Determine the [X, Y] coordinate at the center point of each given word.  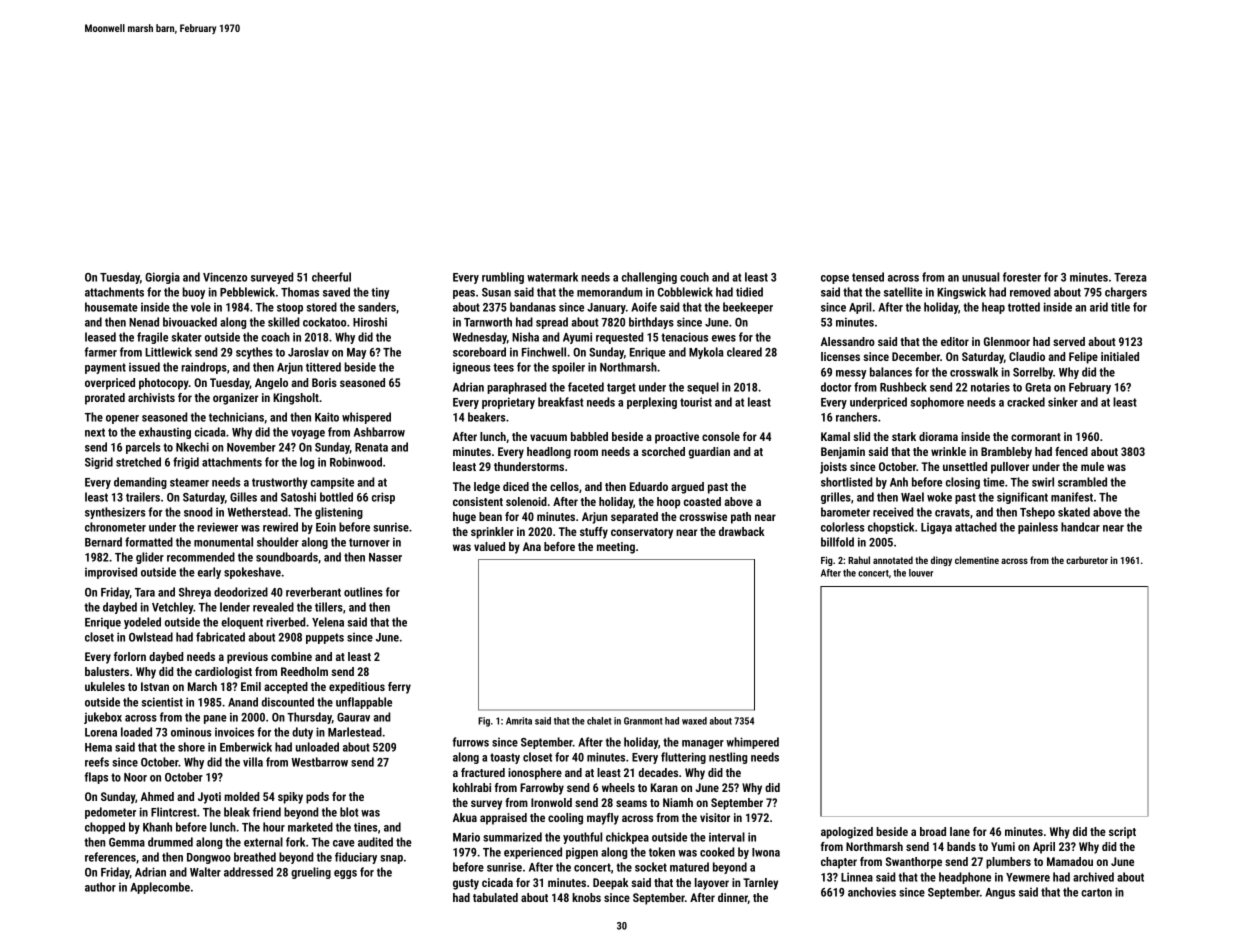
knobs [586, 897]
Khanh [157, 827]
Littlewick [168, 352]
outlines [363, 592]
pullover [1010, 468]
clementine [977, 560]
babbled [589, 436]
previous [247, 658]
